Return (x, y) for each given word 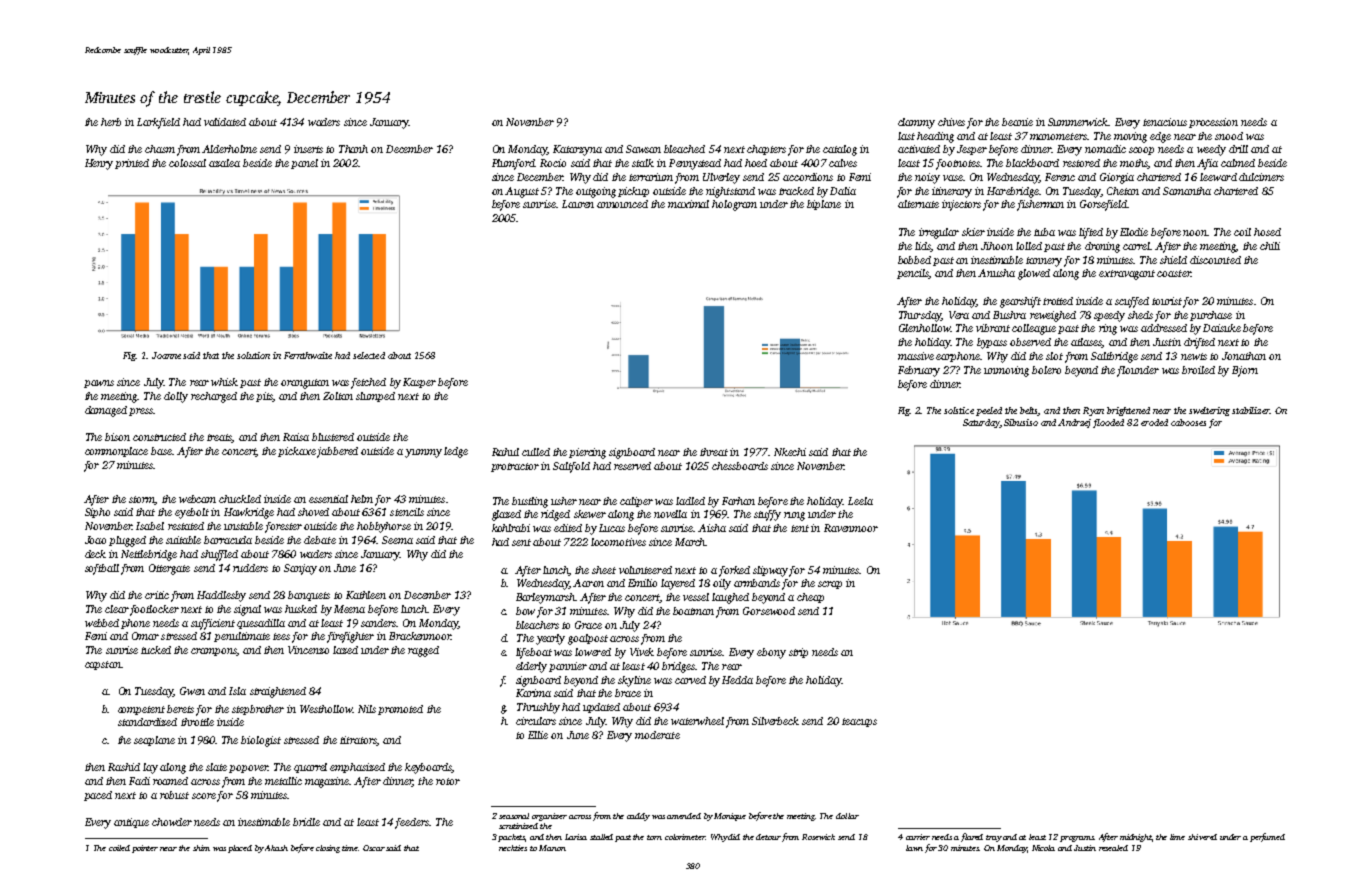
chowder (172, 822)
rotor (448, 781)
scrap (830, 585)
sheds (1140, 315)
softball (102, 569)
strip (798, 653)
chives (951, 122)
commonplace (116, 452)
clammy (916, 123)
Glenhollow (924, 328)
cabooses (1188, 422)
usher (564, 501)
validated (225, 122)
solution (253, 355)
